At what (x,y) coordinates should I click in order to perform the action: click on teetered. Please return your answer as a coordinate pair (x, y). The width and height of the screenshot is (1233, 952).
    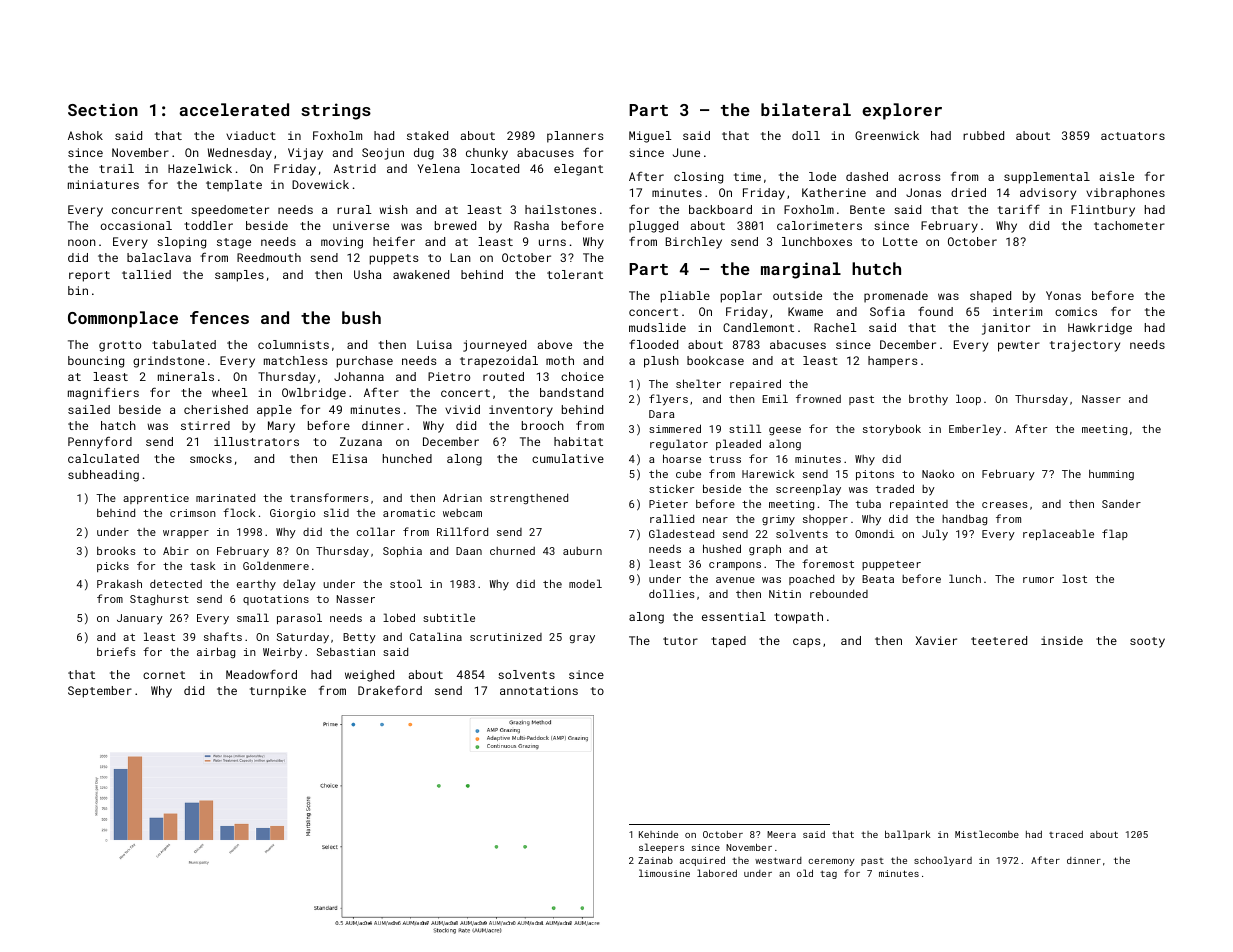
    Looking at the image, I should click on (999, 640).
